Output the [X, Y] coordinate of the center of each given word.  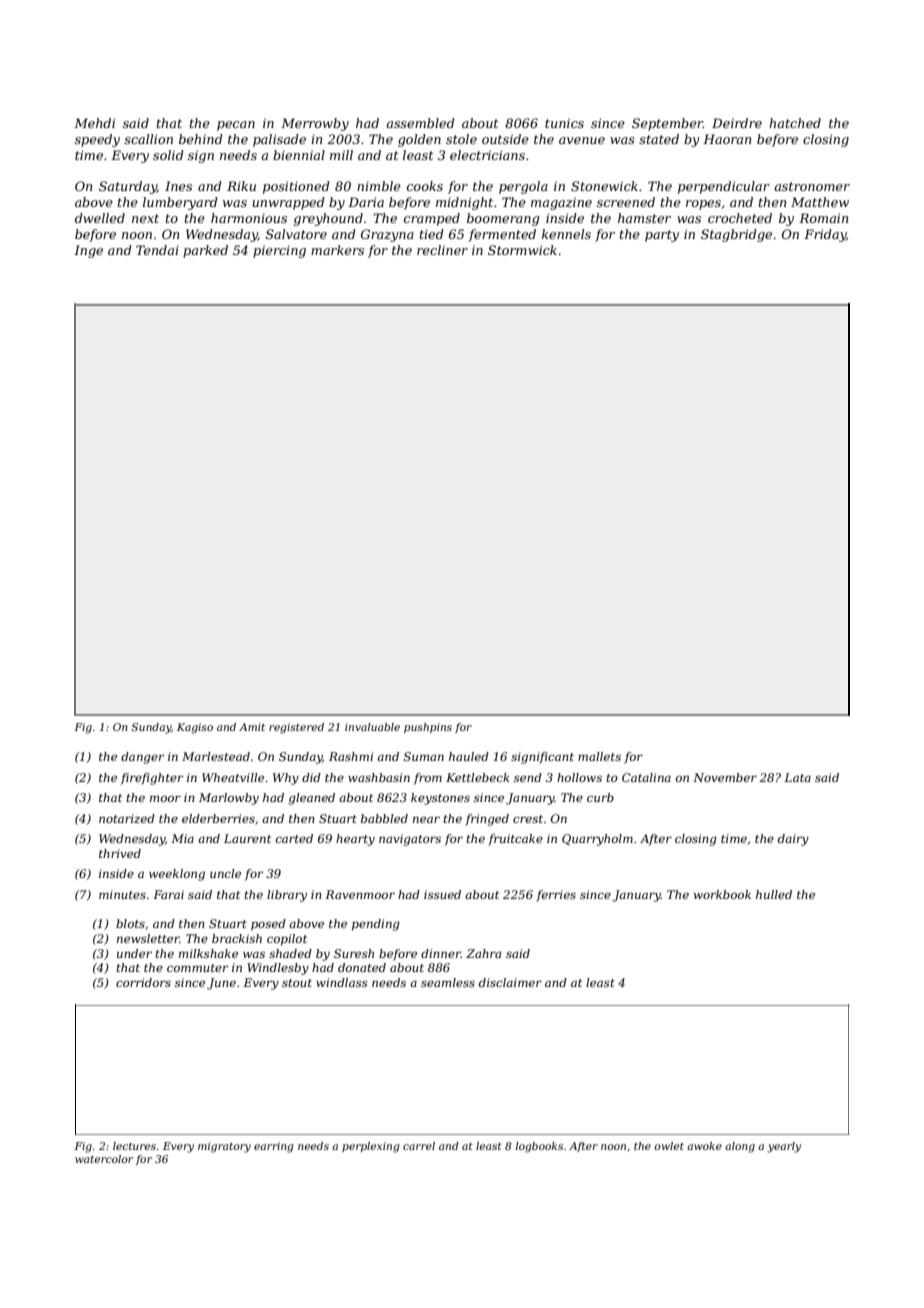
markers [337, 250]
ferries [556, 896]
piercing [279, 251]
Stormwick [522, 250]
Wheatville [233, 777]
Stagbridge [736, 235]
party [662, 236]
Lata [797, 777]
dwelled [100, 218]
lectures [134, 1146]
